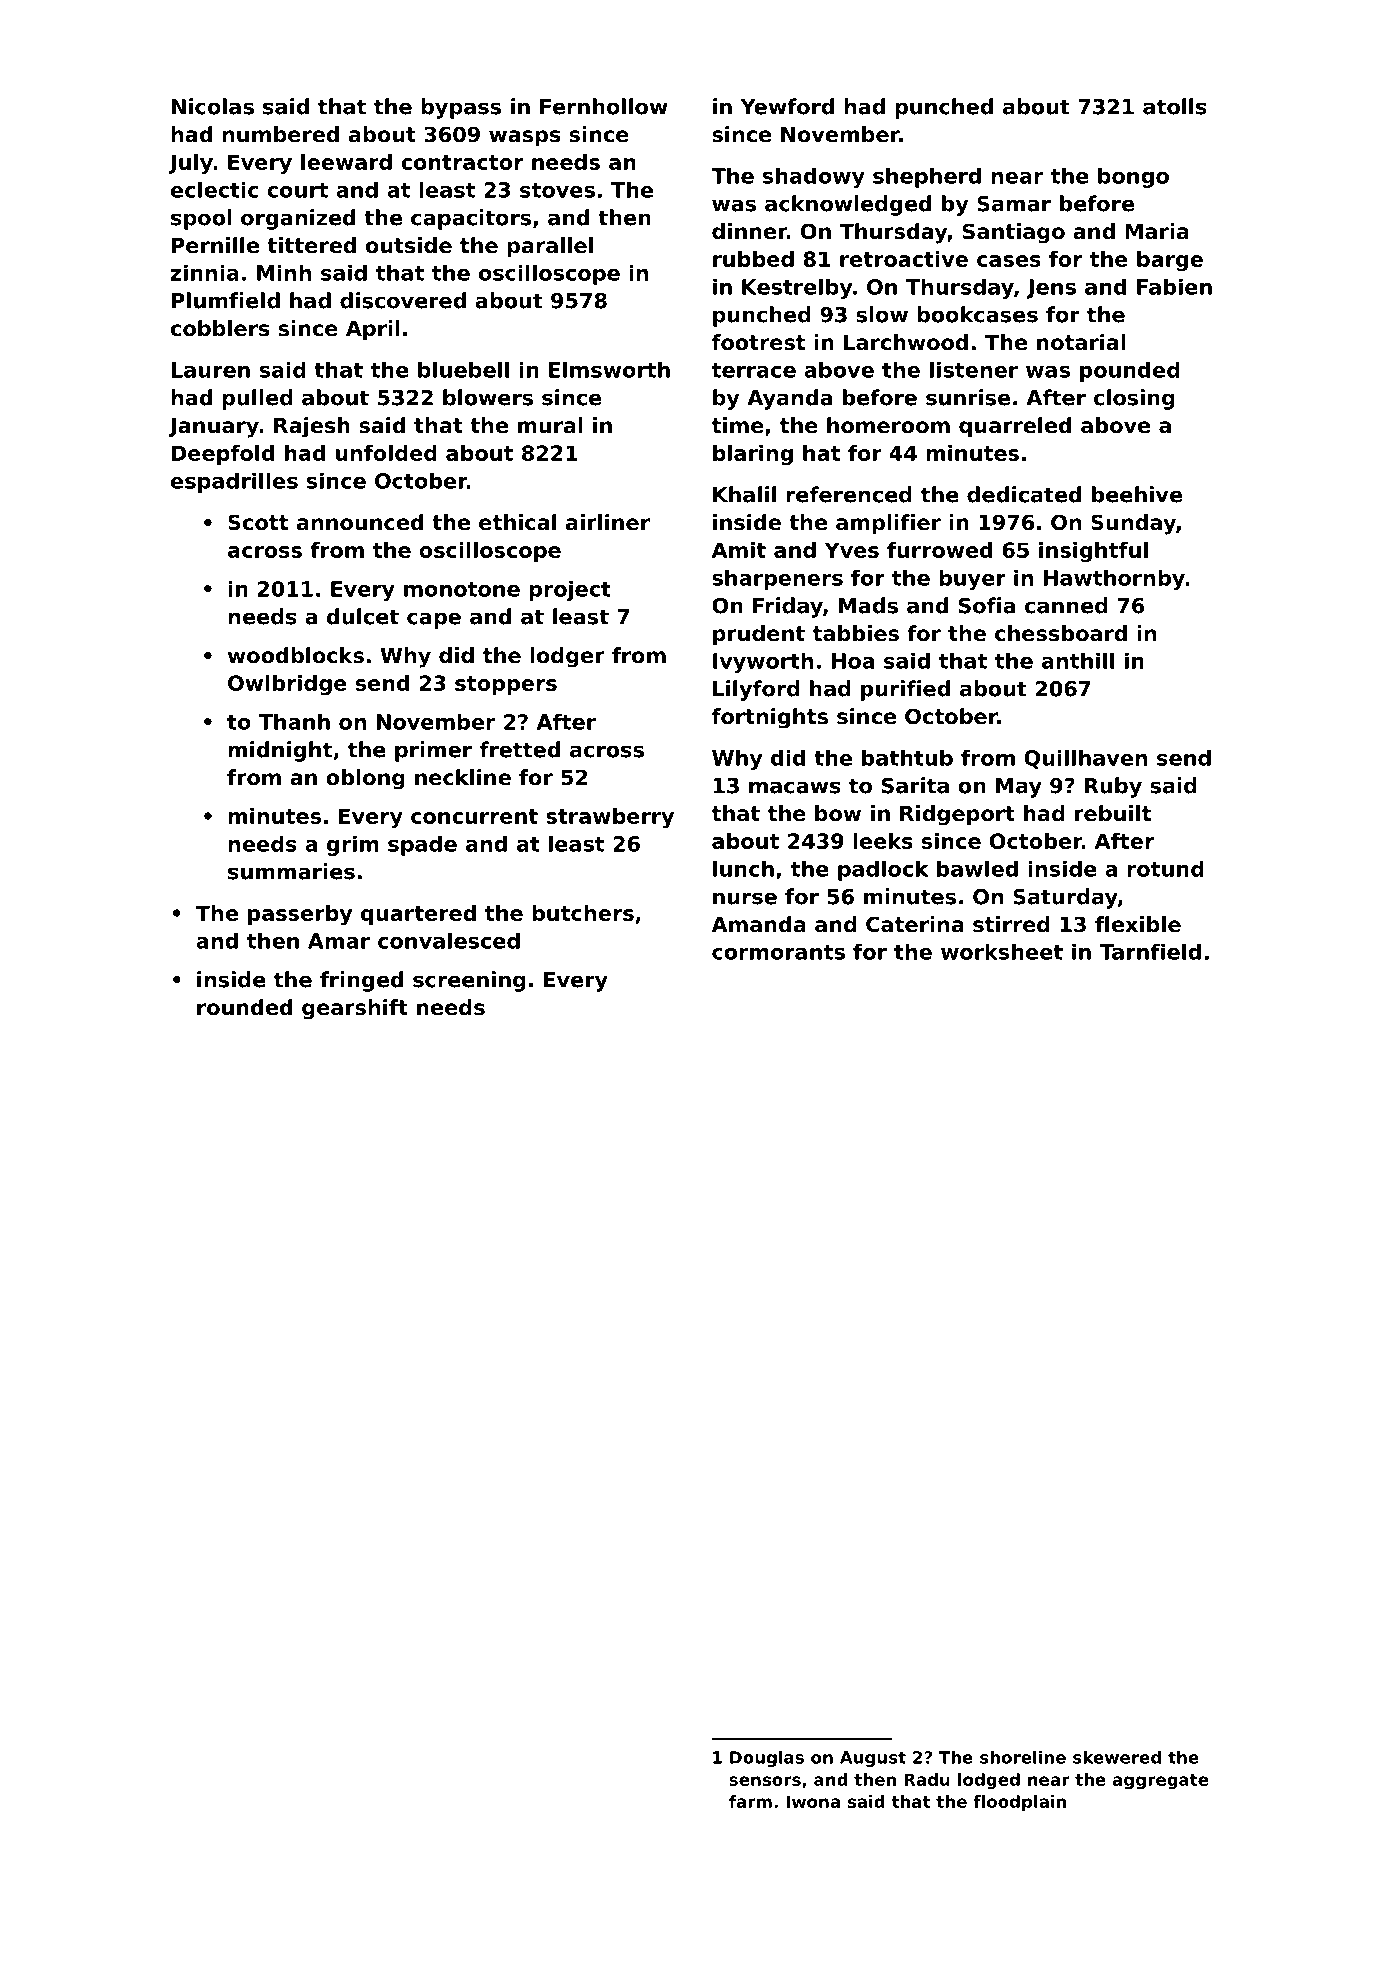 This page has height=1969, width=1386. Describe the element at coordinates (1002, 952) in the page. I see `worksheet` at that location.
